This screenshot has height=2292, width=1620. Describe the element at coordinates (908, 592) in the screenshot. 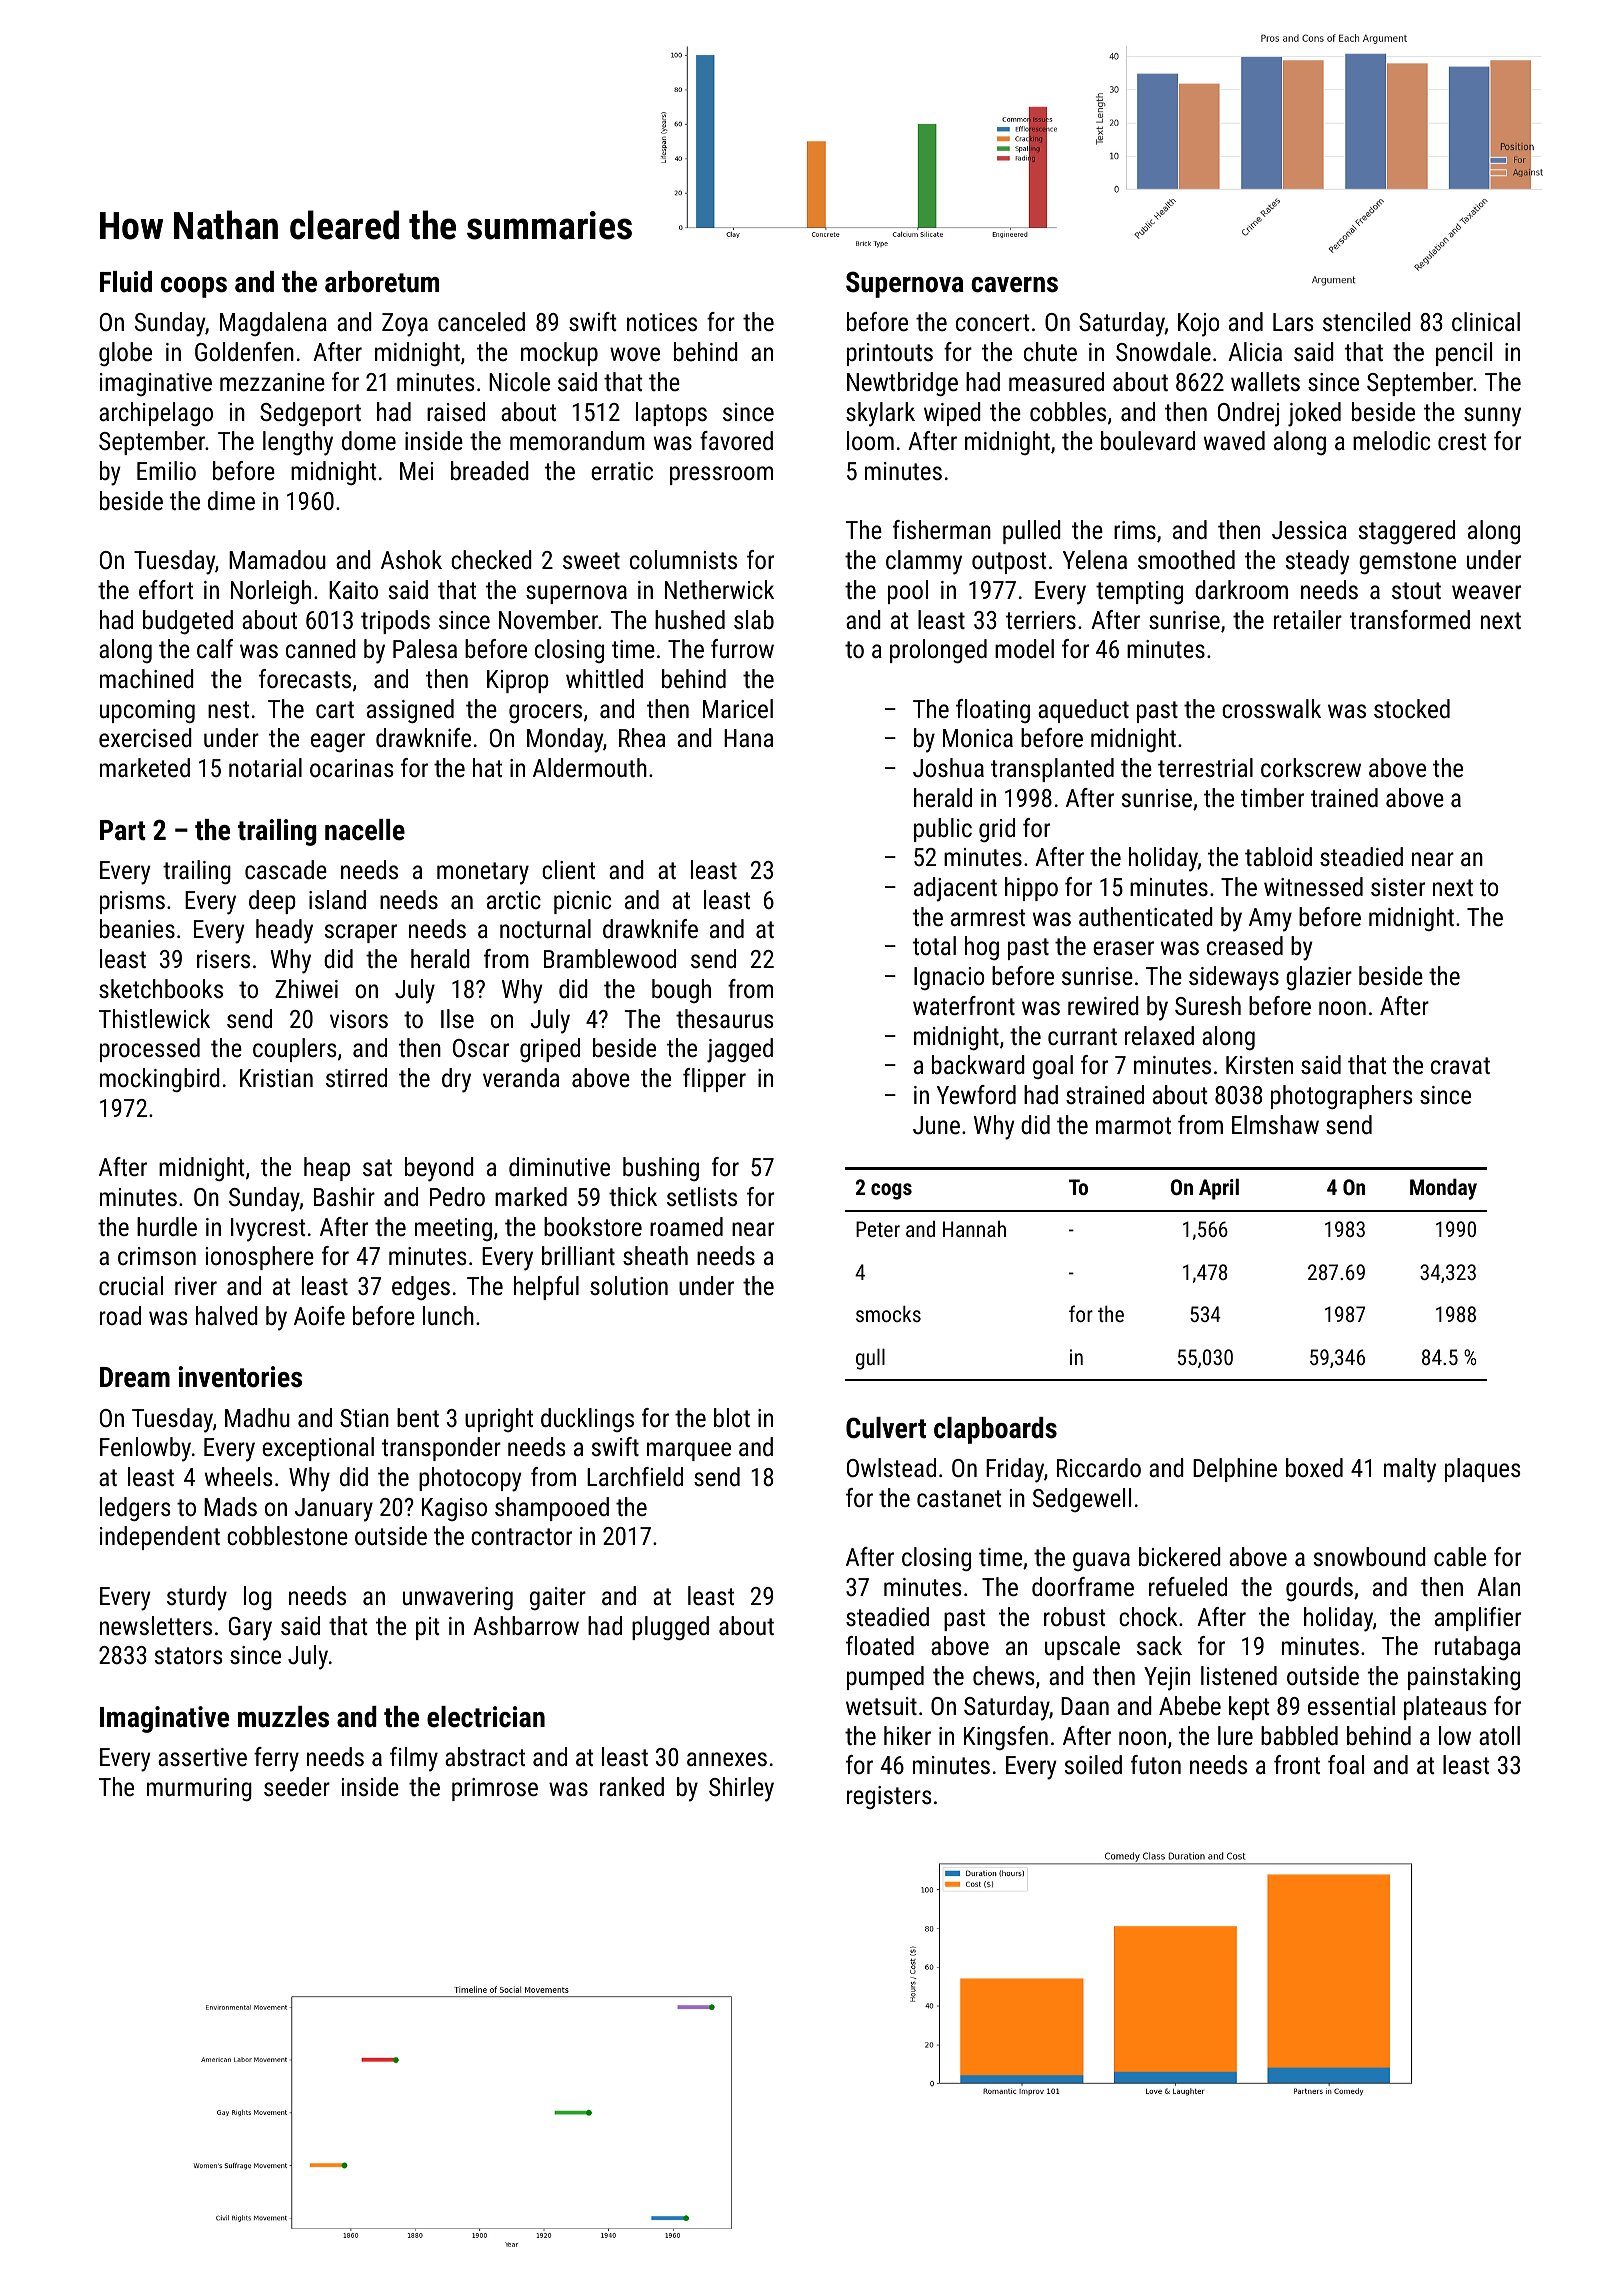

I see `pool` at that location.
